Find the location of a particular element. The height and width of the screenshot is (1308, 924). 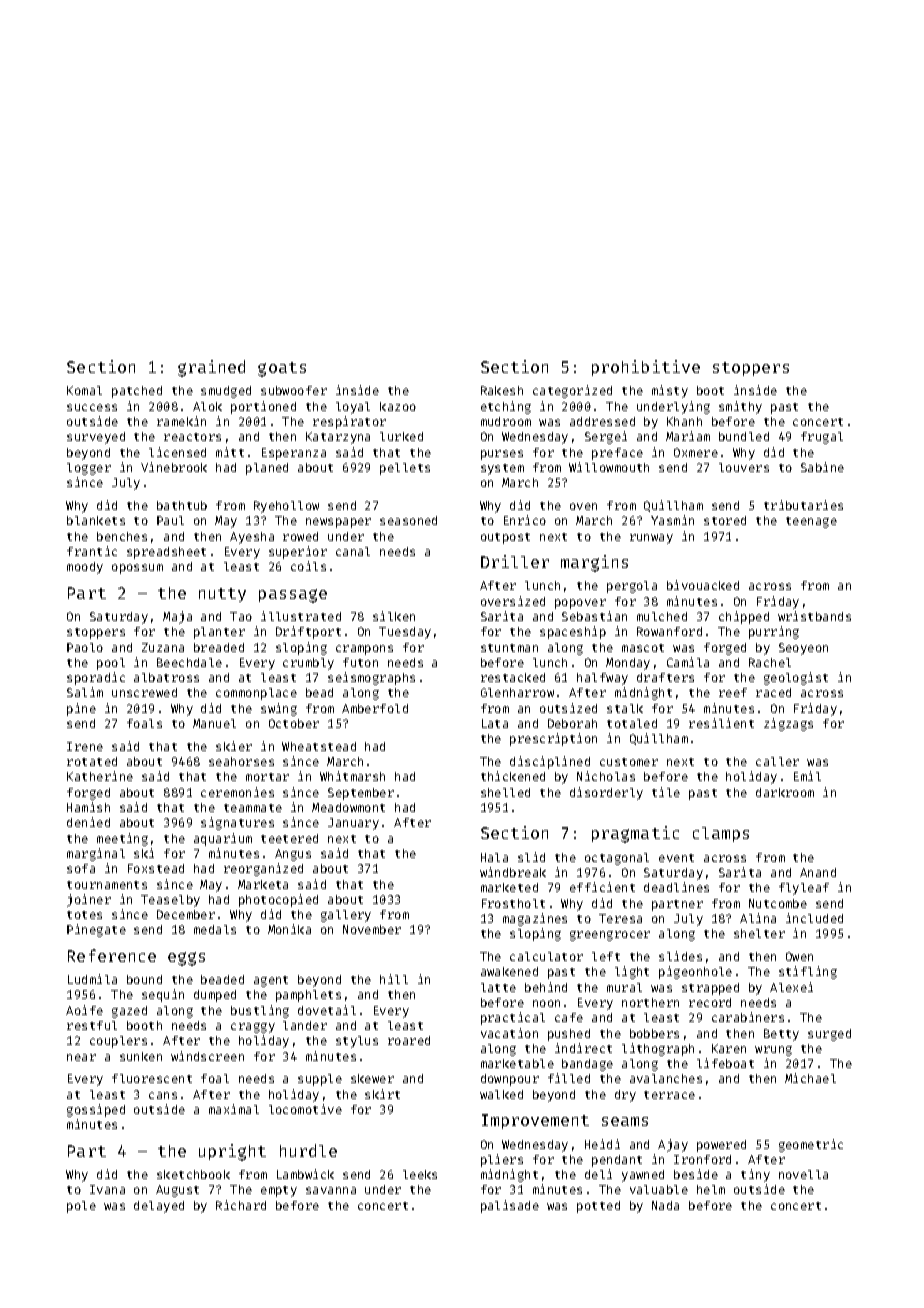

louvers is located at coordinates (744, 467).
